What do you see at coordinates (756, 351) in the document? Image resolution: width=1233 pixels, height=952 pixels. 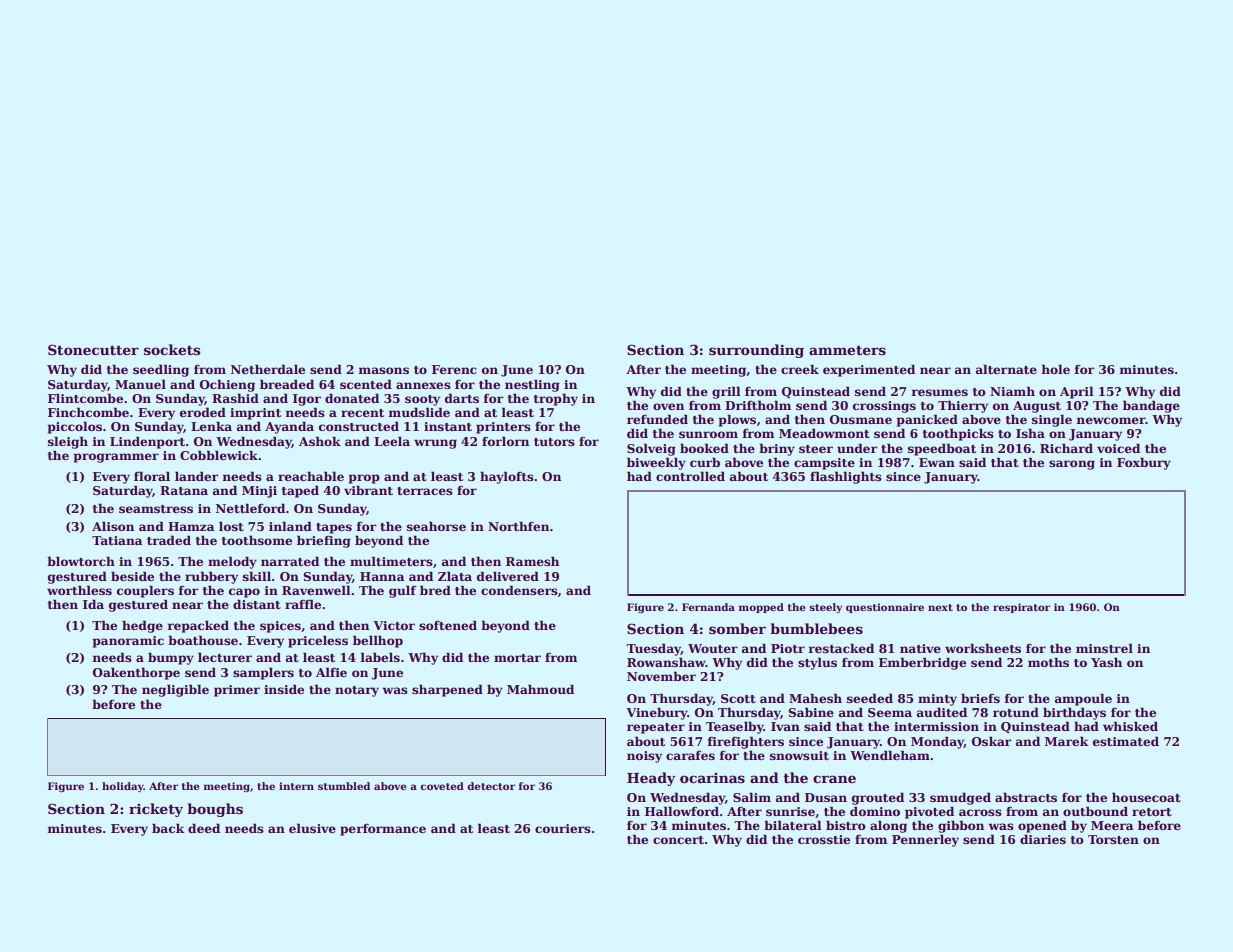 I see `surrounding` at bounding box center [756, 351].
